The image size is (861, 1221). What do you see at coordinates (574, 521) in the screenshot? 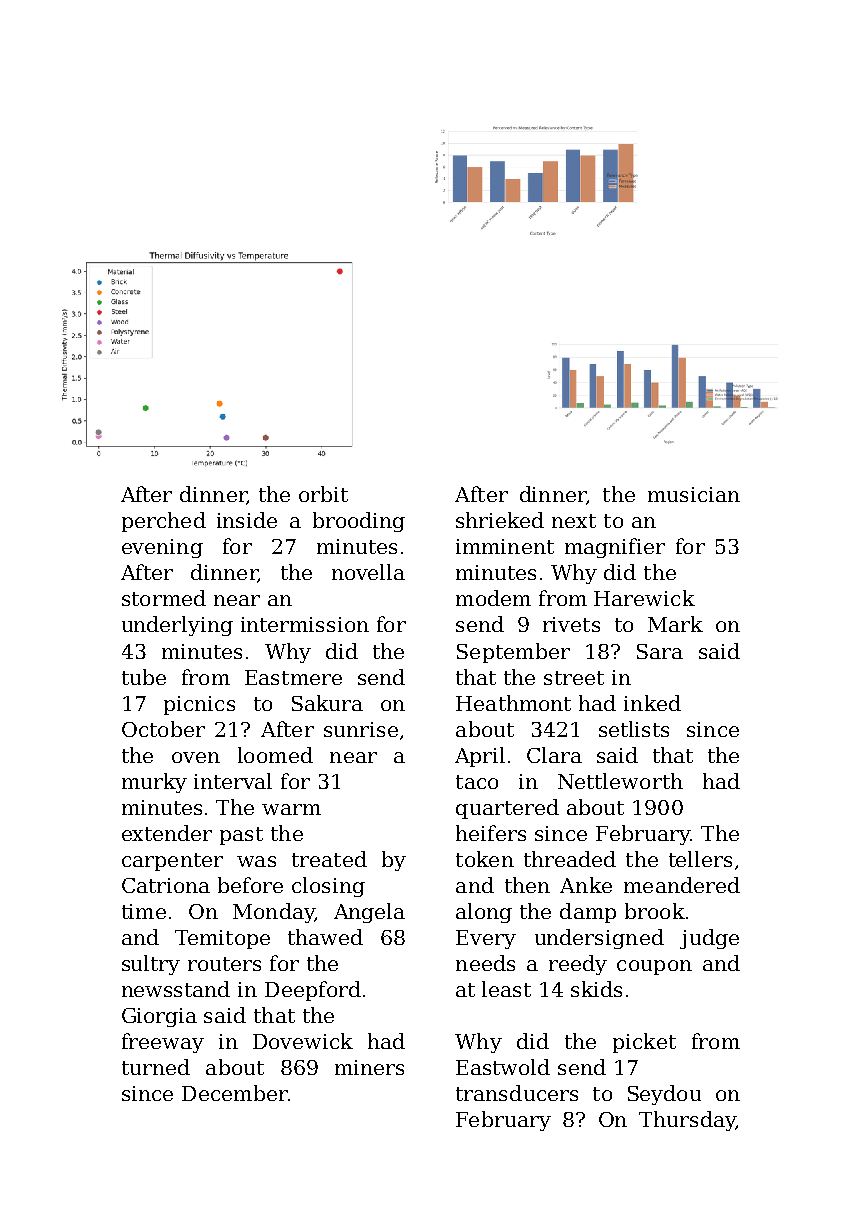
I see `next` at bounding box center [574, 521].
